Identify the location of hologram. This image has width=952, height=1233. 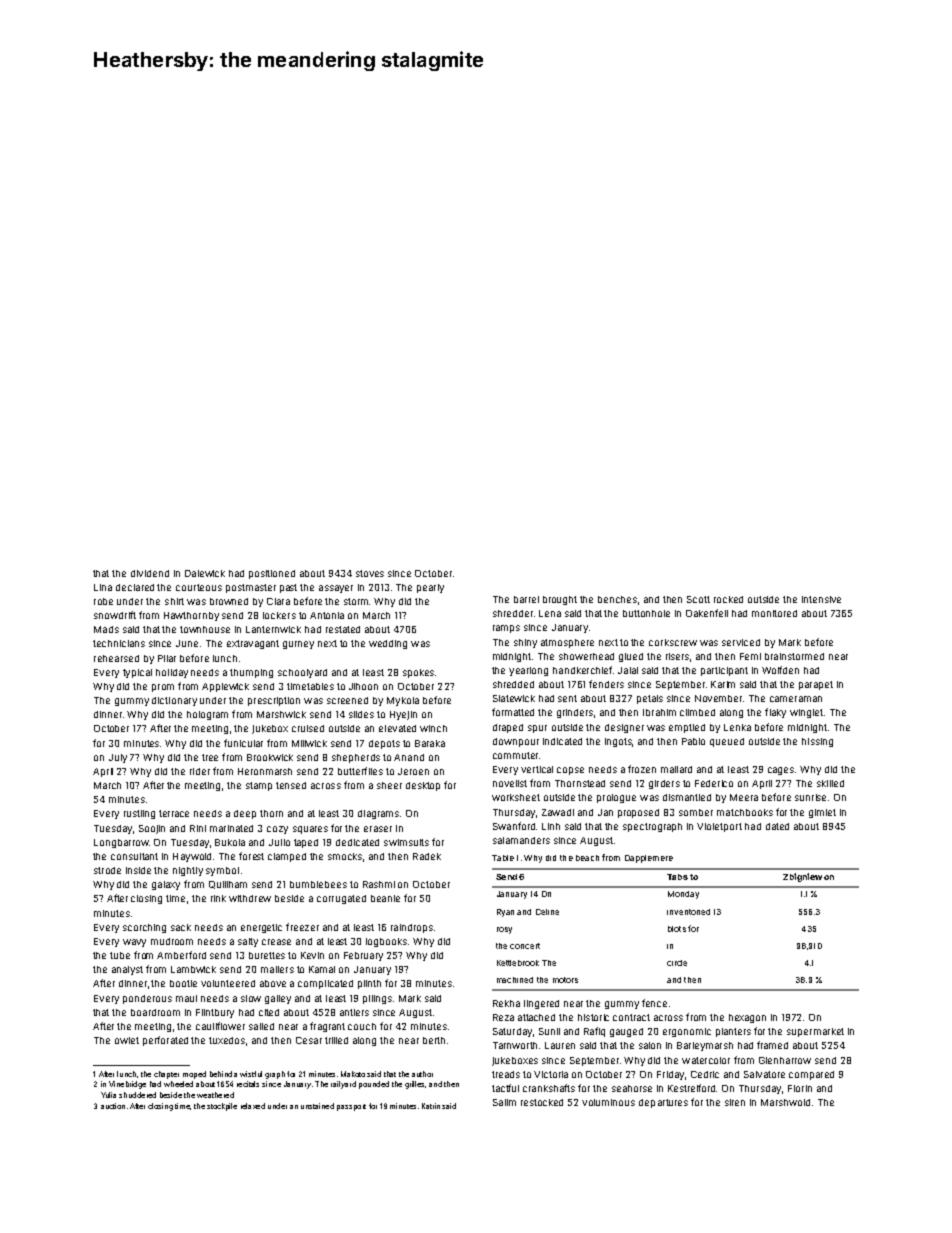
(207, 715).
